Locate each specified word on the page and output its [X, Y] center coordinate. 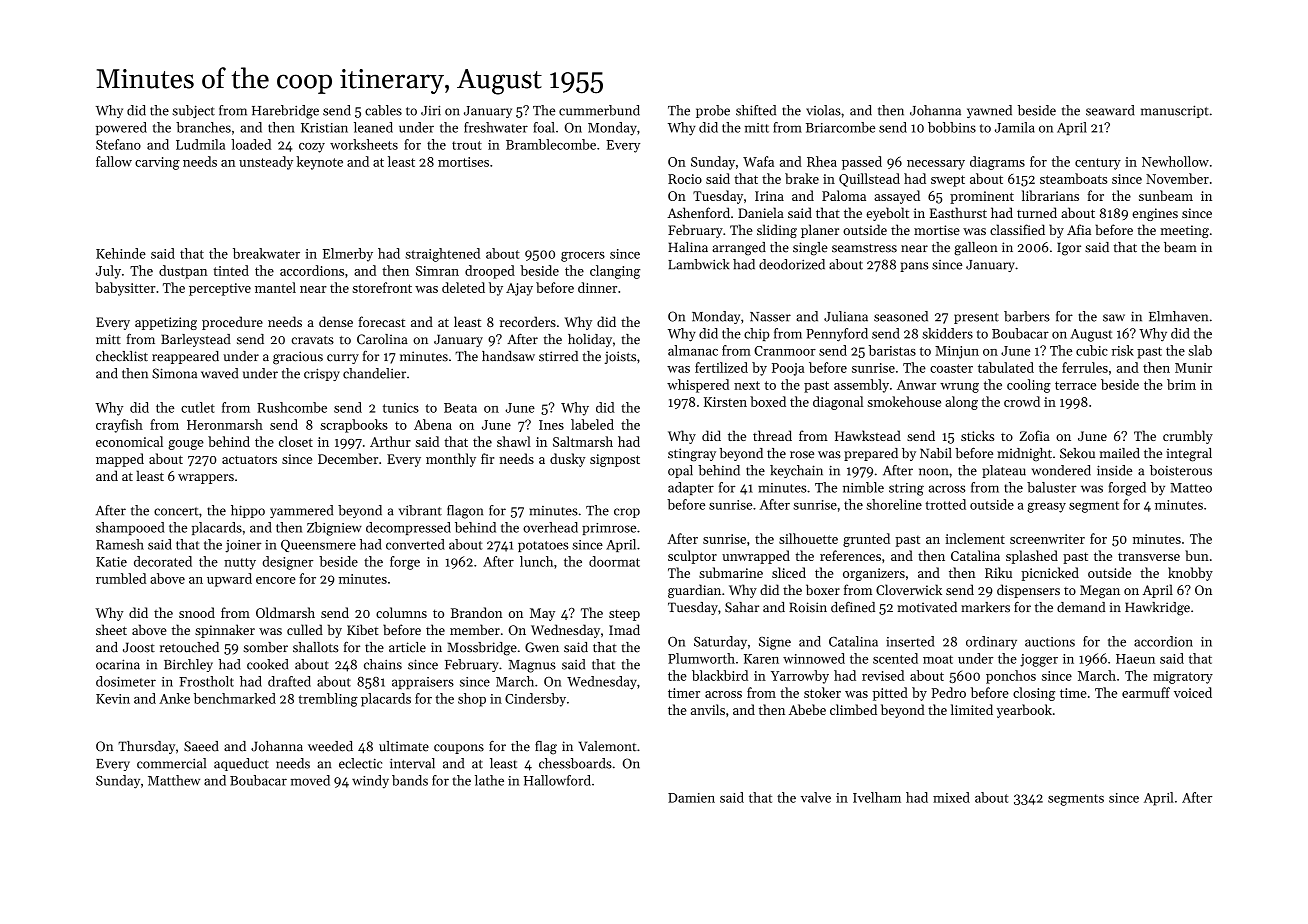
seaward [1110, 110]
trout [467, 145]
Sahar [742, 607]
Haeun [1135, 659]
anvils [708, 709]
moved [310, 780]
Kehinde [121, 253]
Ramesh [120, 544]
